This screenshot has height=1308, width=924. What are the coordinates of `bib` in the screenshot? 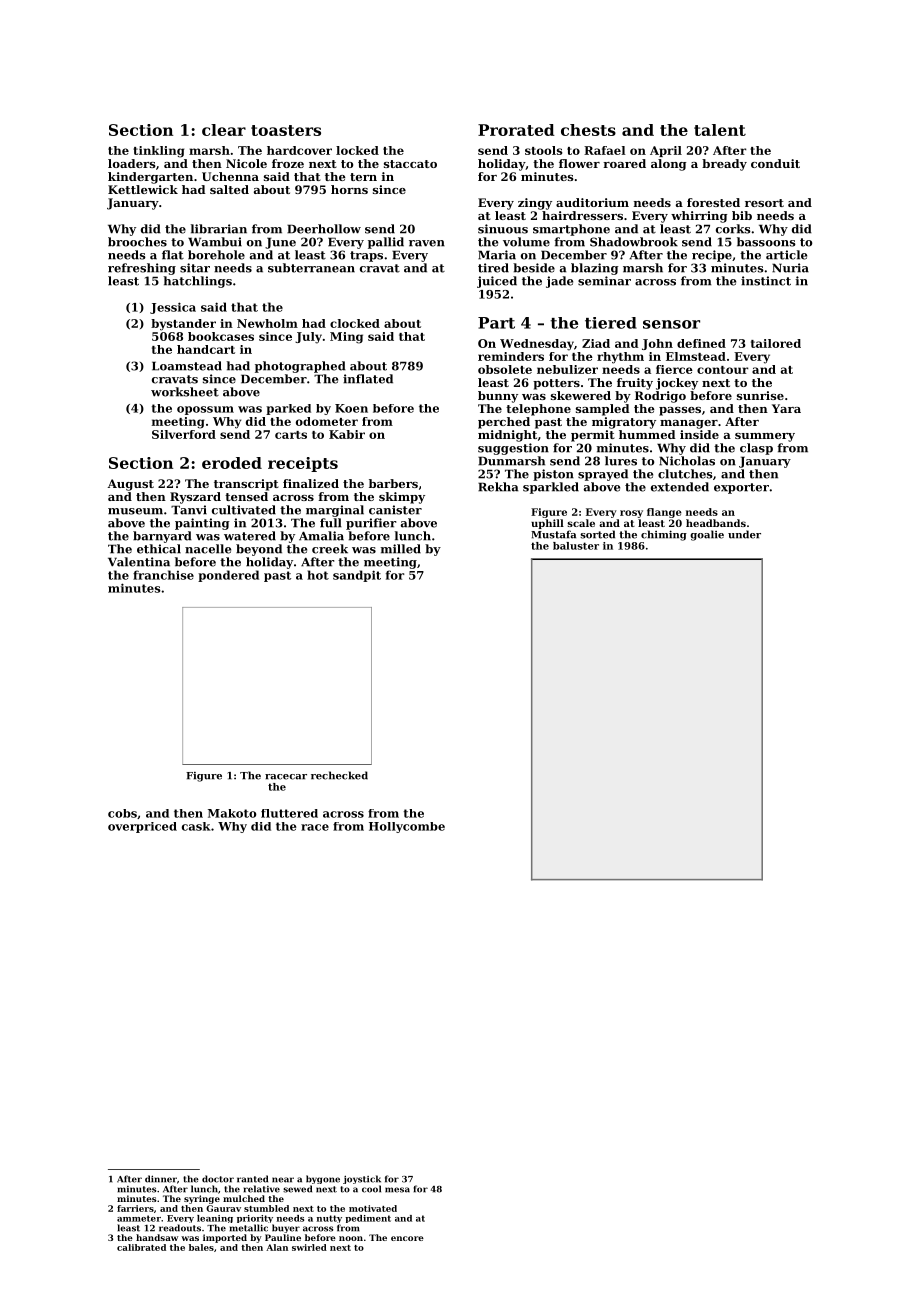 It's located at (742, 215).
